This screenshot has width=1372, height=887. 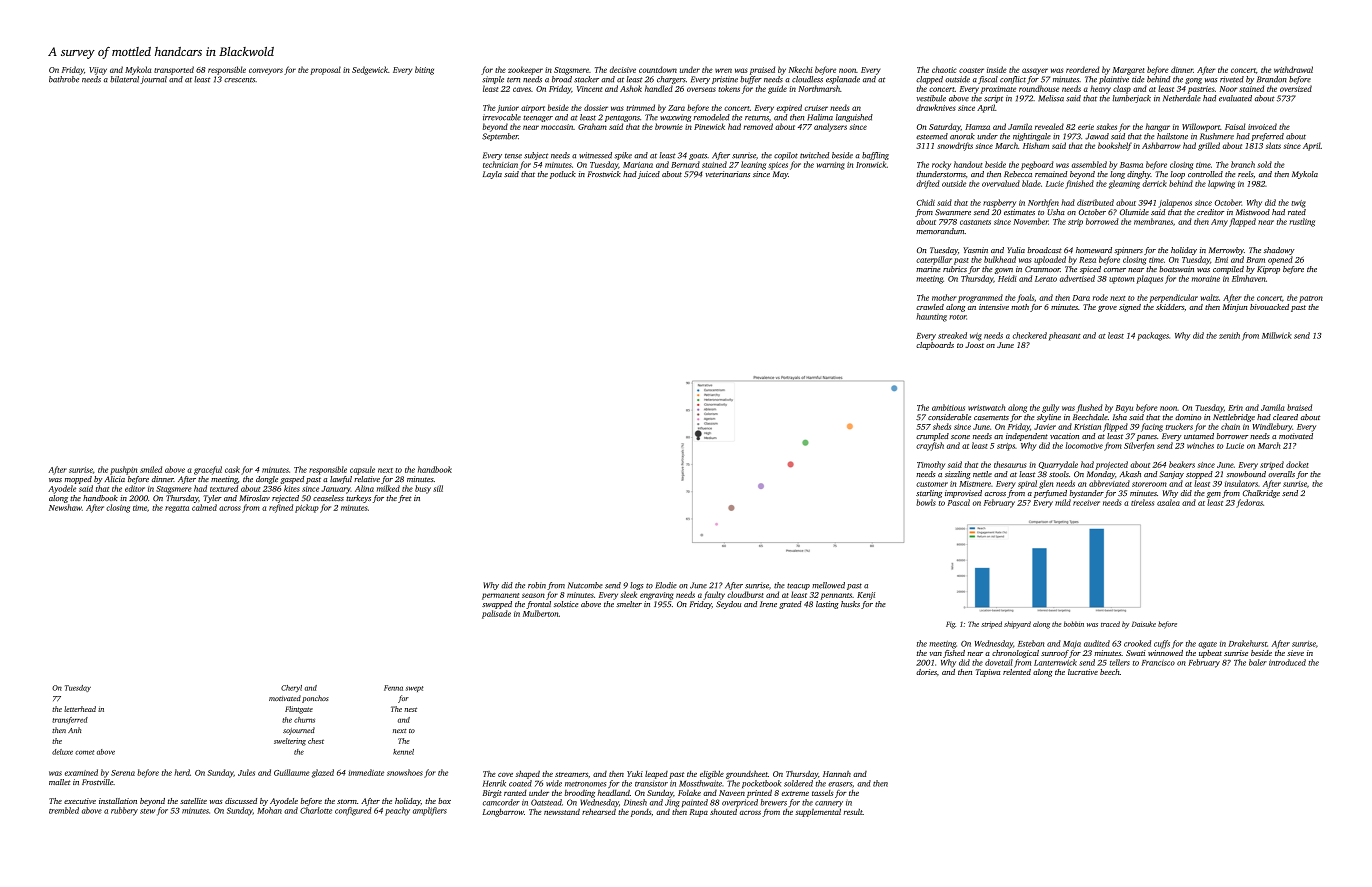 What do you see at coordinates (1128, 71) in the screenshot?
I see `Margaret` at bounding box center [1128, 71].
